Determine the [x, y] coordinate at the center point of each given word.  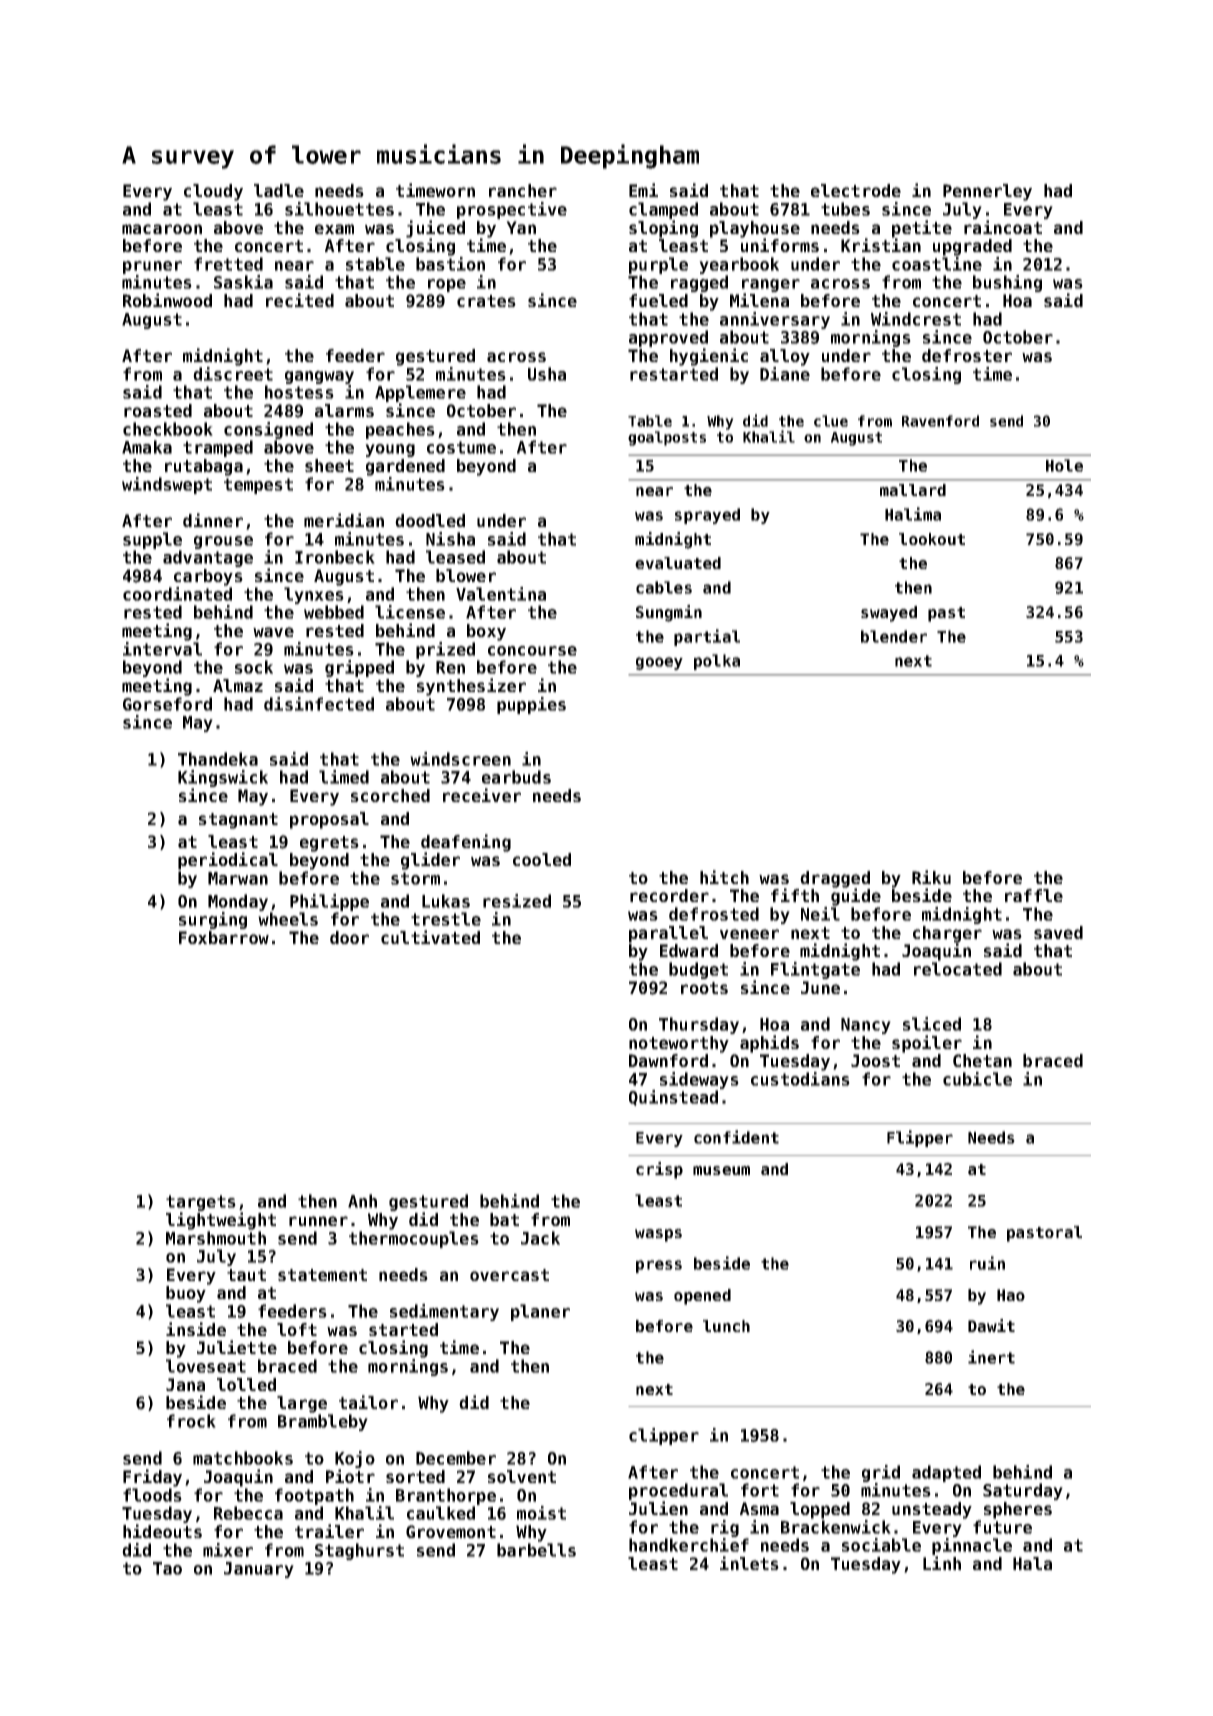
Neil [820, 914]
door [349, 937]
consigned [268, 430]
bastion [450, 264]
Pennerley [987, 192]
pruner [152, 267]
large [302, 1404]
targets [201, 1203]
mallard [913, 490]
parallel [668, 934]
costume [461, 447]
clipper [664, 1436]
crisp [659, 1170]
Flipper [920, 1138]
